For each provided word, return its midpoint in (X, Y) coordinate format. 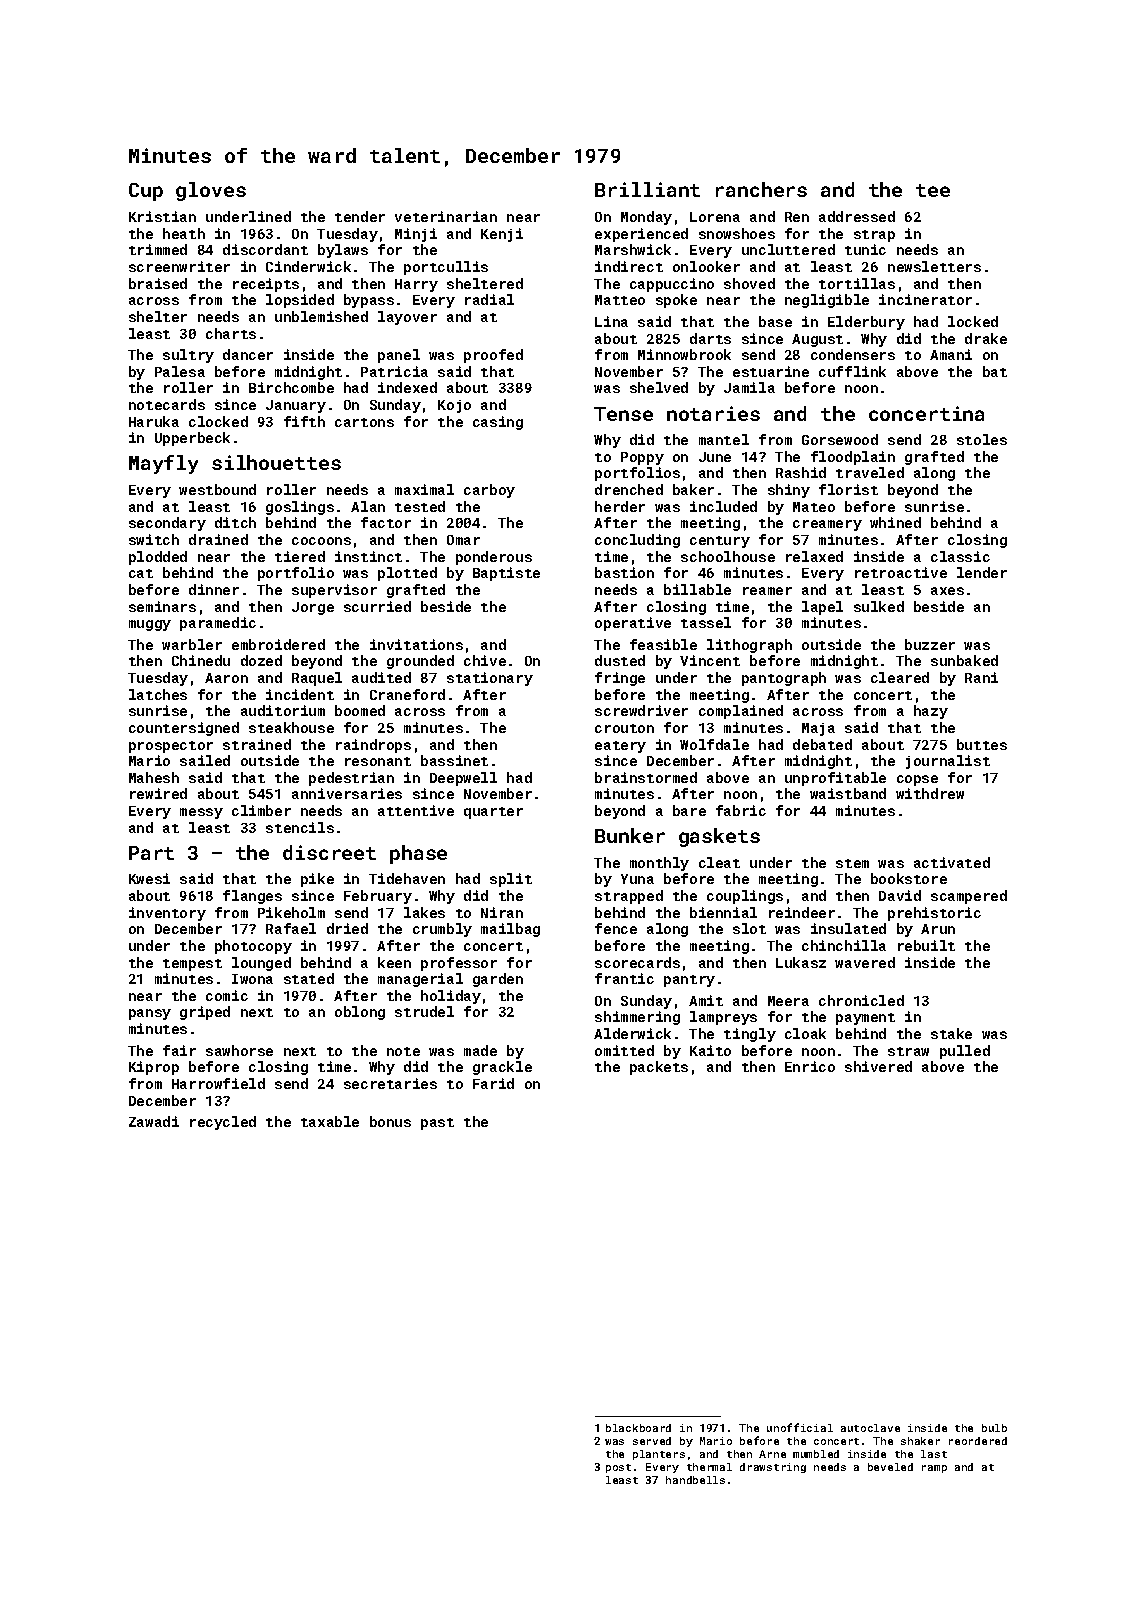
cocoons (321, 541)
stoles (982, 439)
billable (697, 589)
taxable (330, 1121)
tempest (192, 965)
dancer (248, 354)
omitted (624, 1050)
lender (982, 572)
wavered (865, 962)
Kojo (454, 406)
